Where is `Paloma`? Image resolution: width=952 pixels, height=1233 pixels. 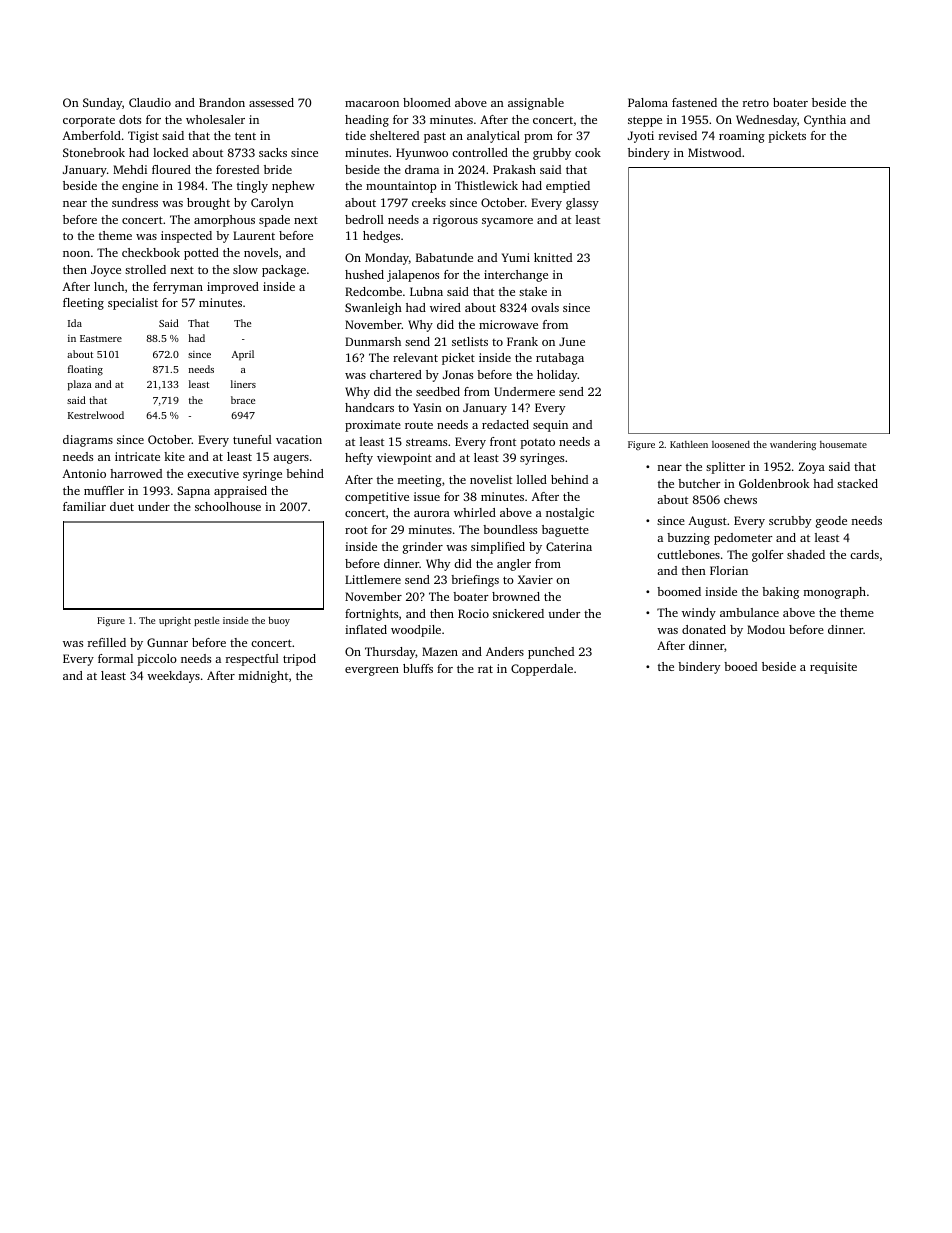
Paloma is located at coordinates (648, 102).
